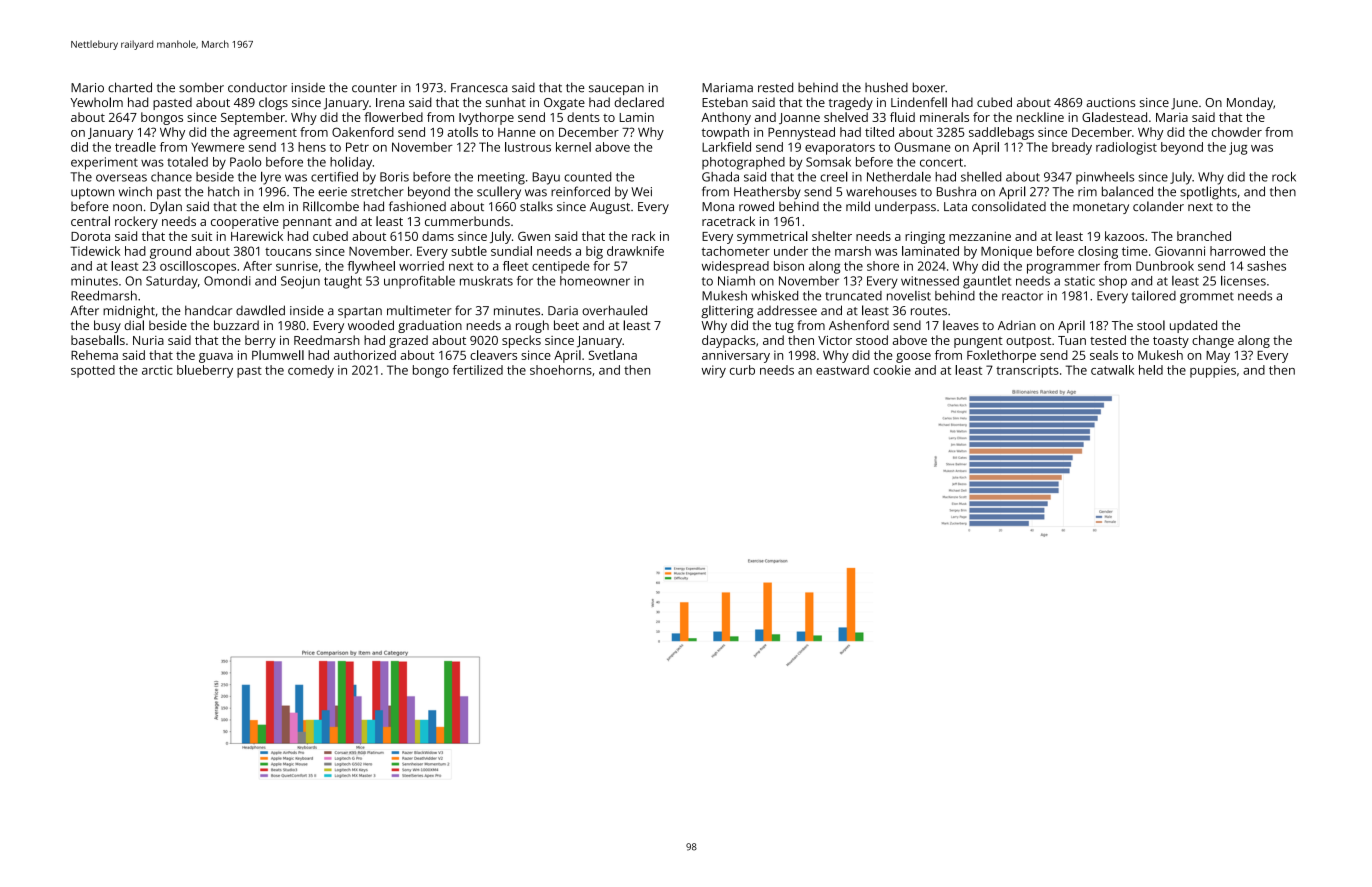  I want to click on rested, so click(775, 87).
